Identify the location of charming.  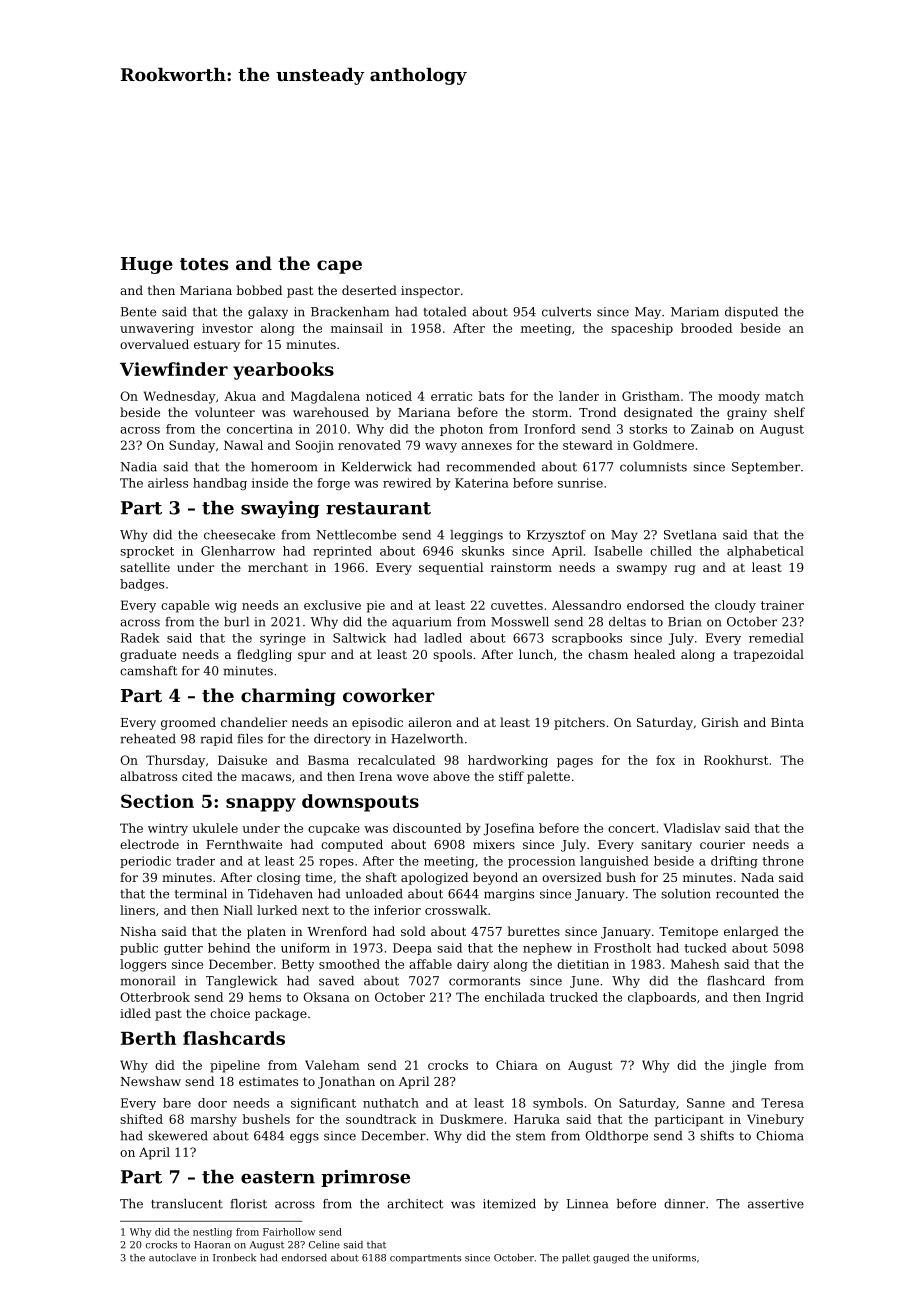
(288, 697).
